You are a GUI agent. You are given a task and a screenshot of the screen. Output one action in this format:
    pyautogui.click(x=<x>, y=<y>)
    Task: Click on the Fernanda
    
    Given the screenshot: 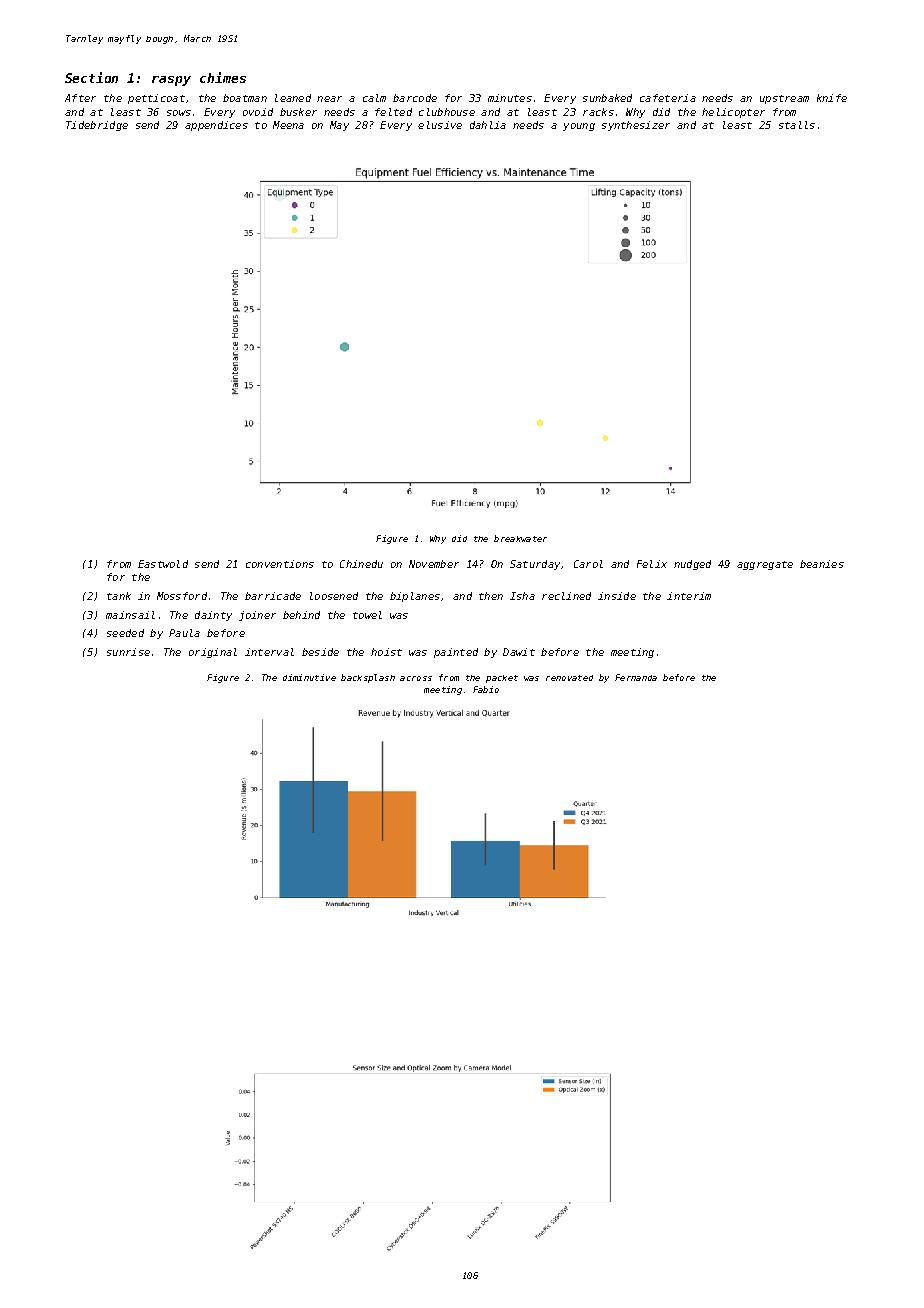 What is the action you would take?
    pyautogui.click(x=636, y=677)
